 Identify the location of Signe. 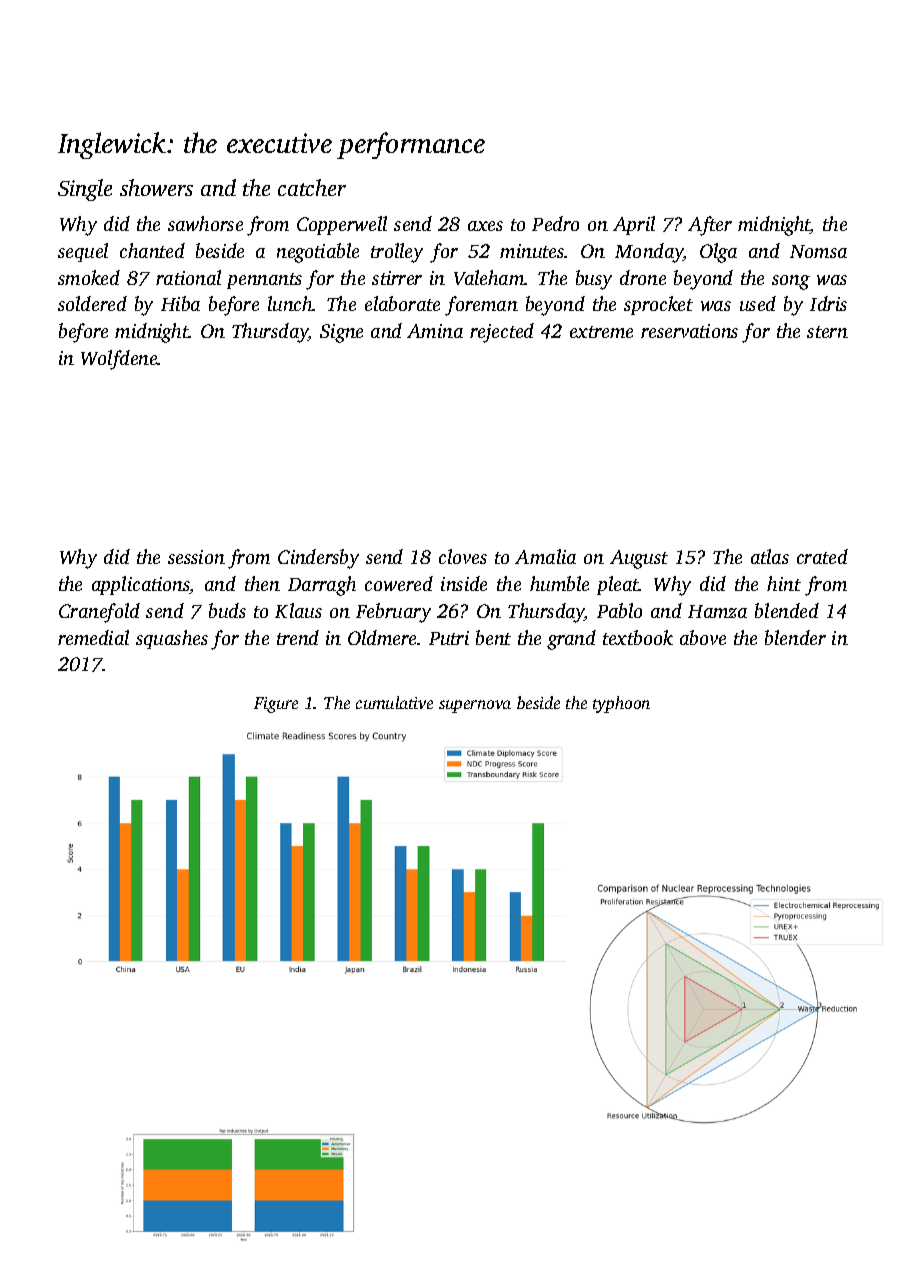
(341, 333).
